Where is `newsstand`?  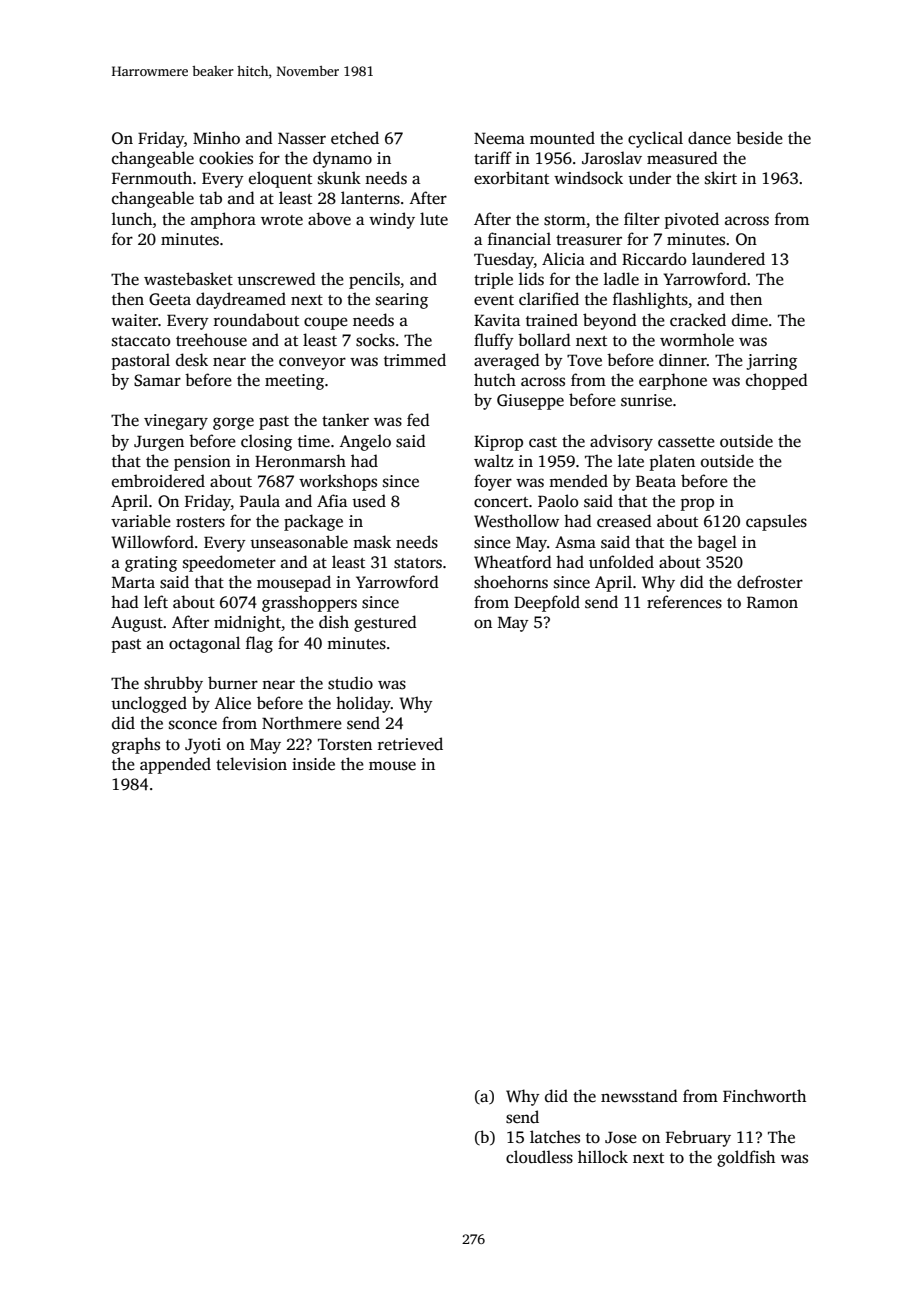
newsstand is located at coordinates (639, 1096).
